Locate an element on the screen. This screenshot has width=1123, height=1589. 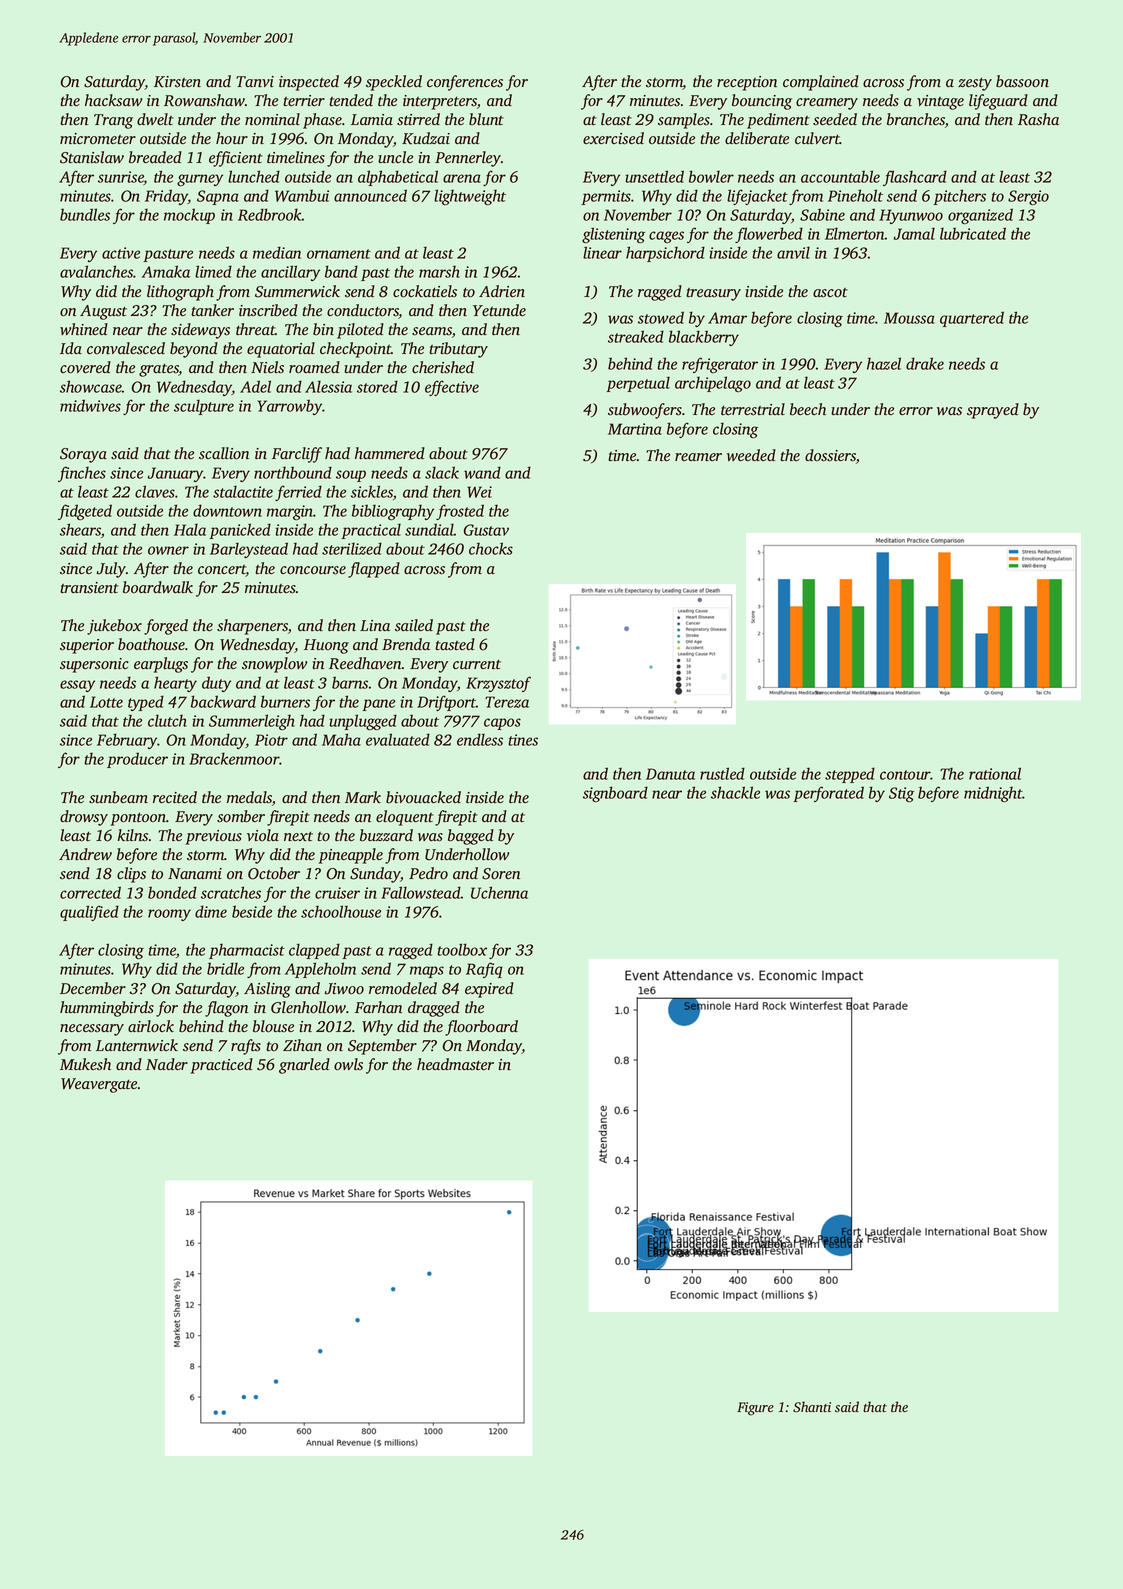
chocks is located at coordinates (491, 548).
